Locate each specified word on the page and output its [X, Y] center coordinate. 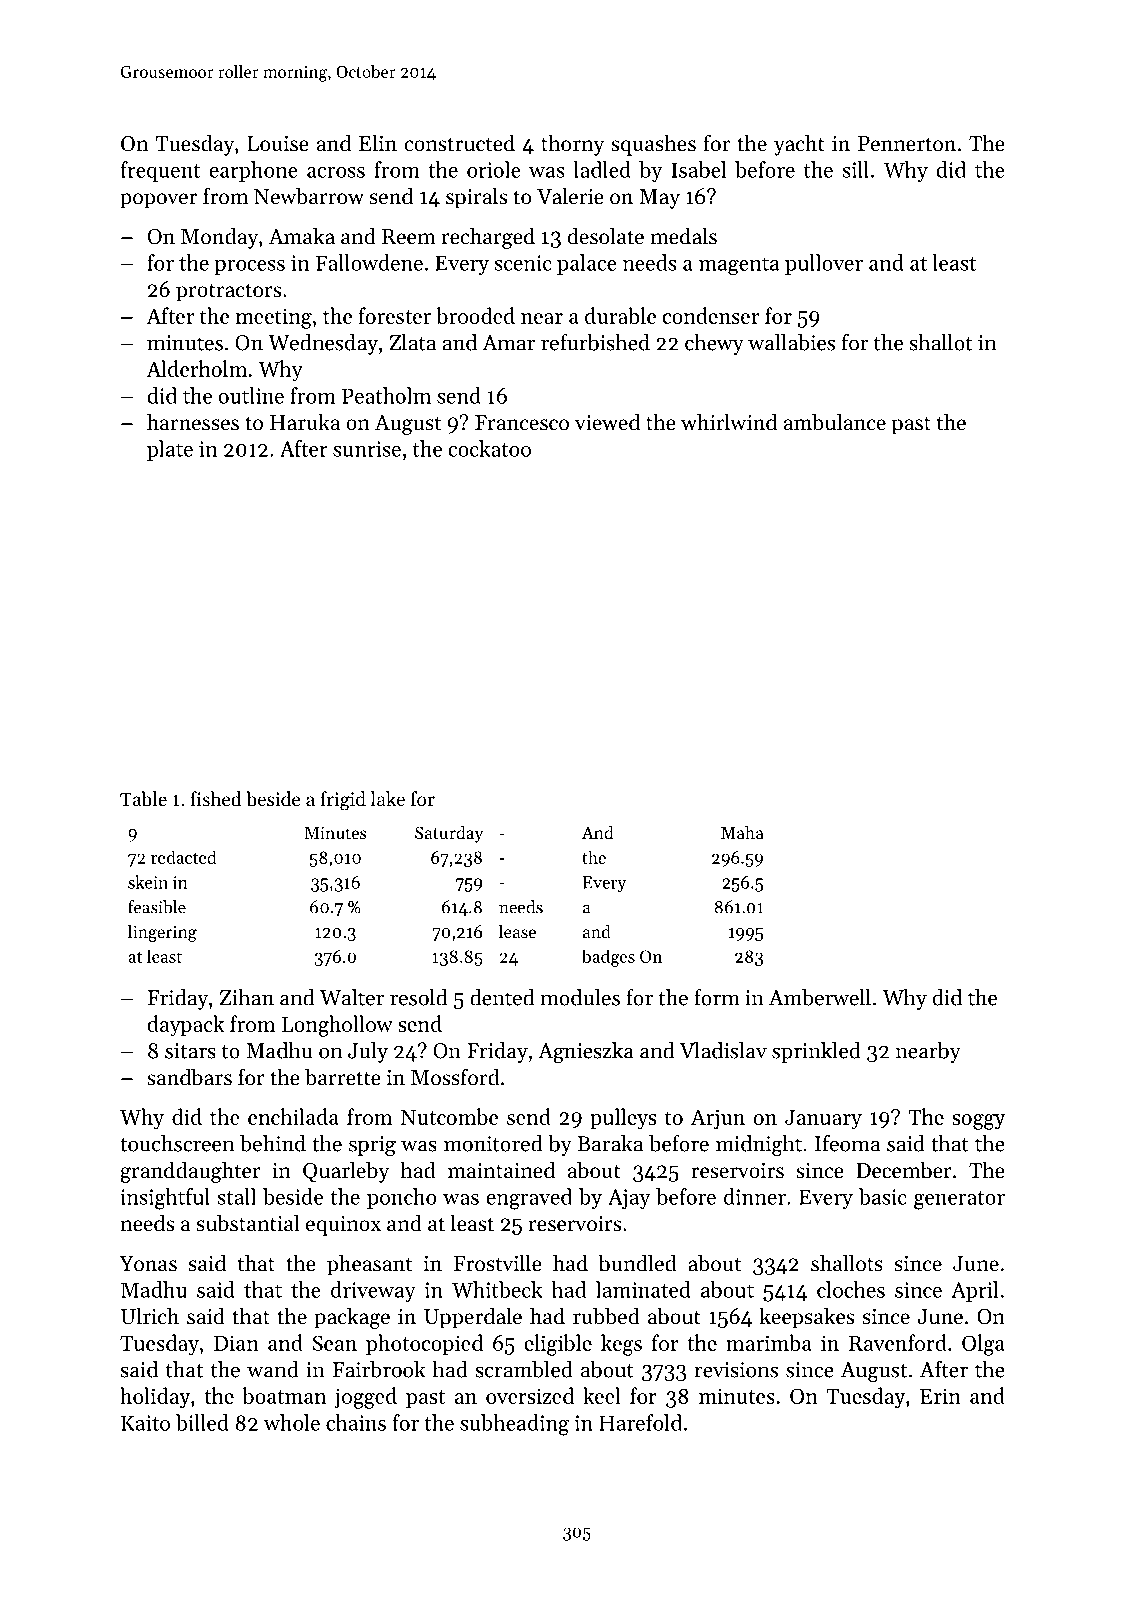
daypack [185, 1026]
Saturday [449, 834]
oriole [494, 169]
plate [170, 450]
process [249, 267]
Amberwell [820, 997]
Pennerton [907, 144]
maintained [501, 1170]
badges [608, 958]
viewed [607, 422]
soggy [978, 1122]
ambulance [835, 422]
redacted [183, 857]
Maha [742, 832]
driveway [373, 1291]
